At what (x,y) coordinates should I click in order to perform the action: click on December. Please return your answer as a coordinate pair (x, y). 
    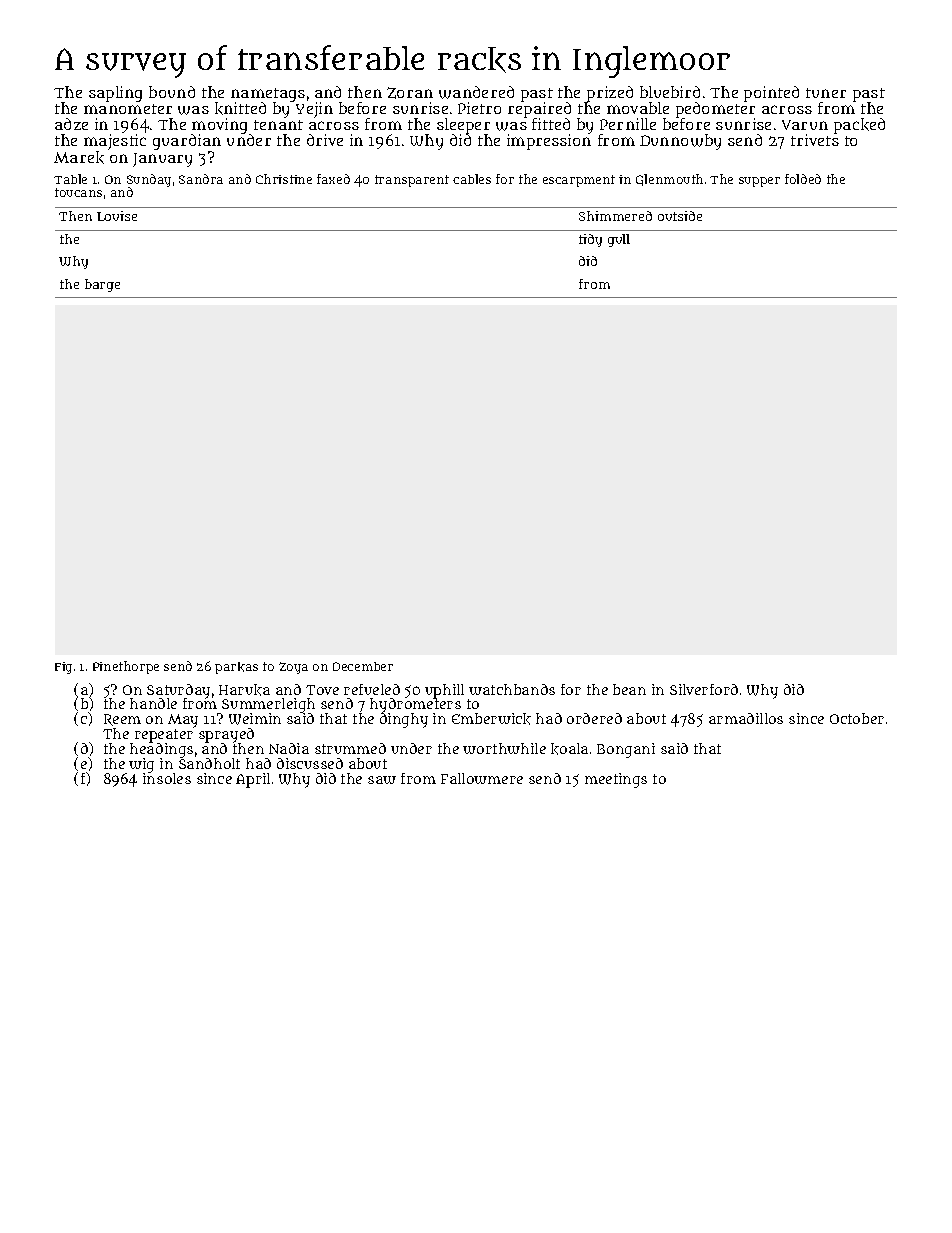
    Looking at the image, I should click on (363, 666).
